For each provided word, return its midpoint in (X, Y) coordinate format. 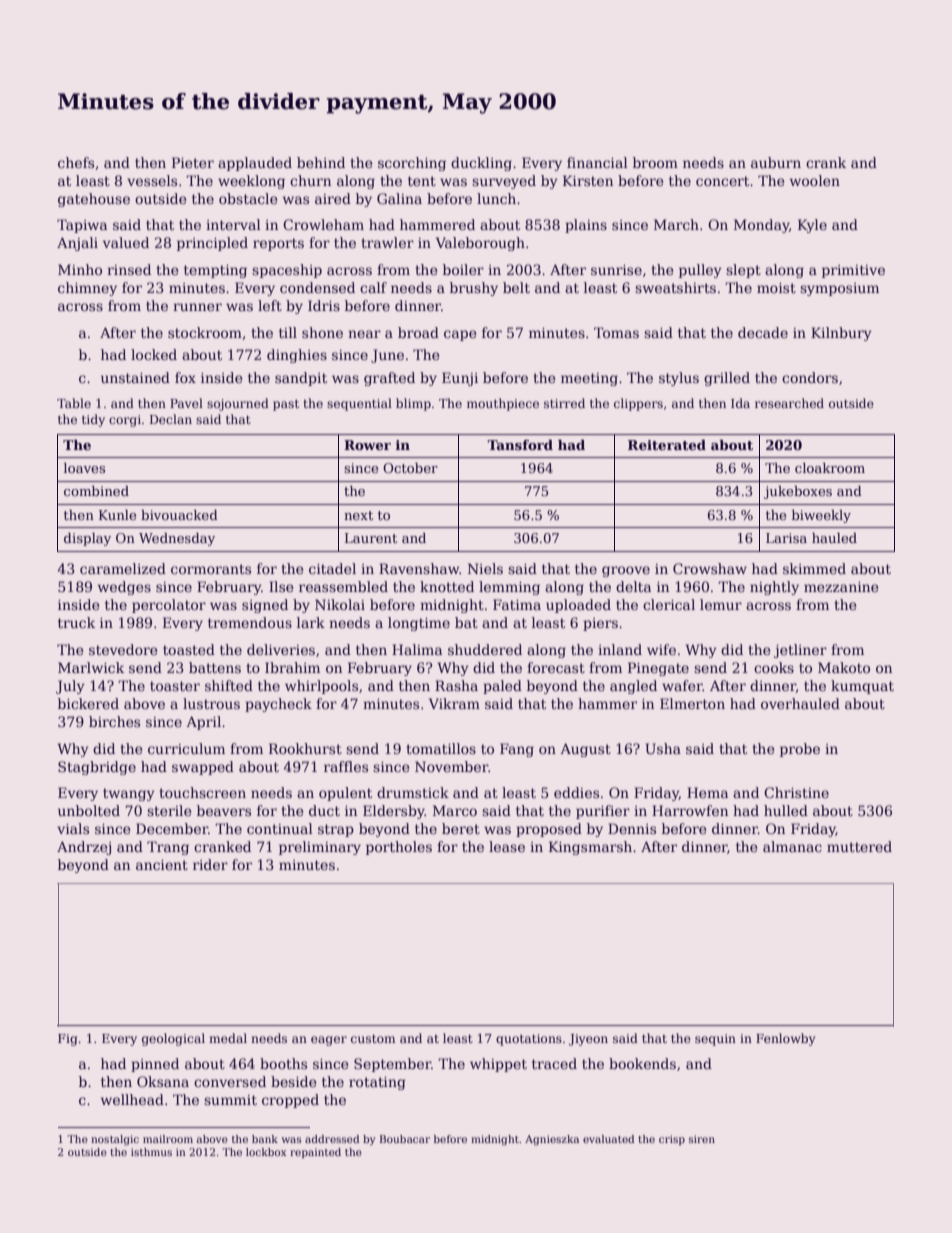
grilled (727, 379)
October (410, 468)
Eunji (460, 379)
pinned (155, 1065)
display (87, 539)
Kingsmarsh (590, 848)
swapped (203, 768)
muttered (859, 846)
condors (810, 377)
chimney (87, 289)
